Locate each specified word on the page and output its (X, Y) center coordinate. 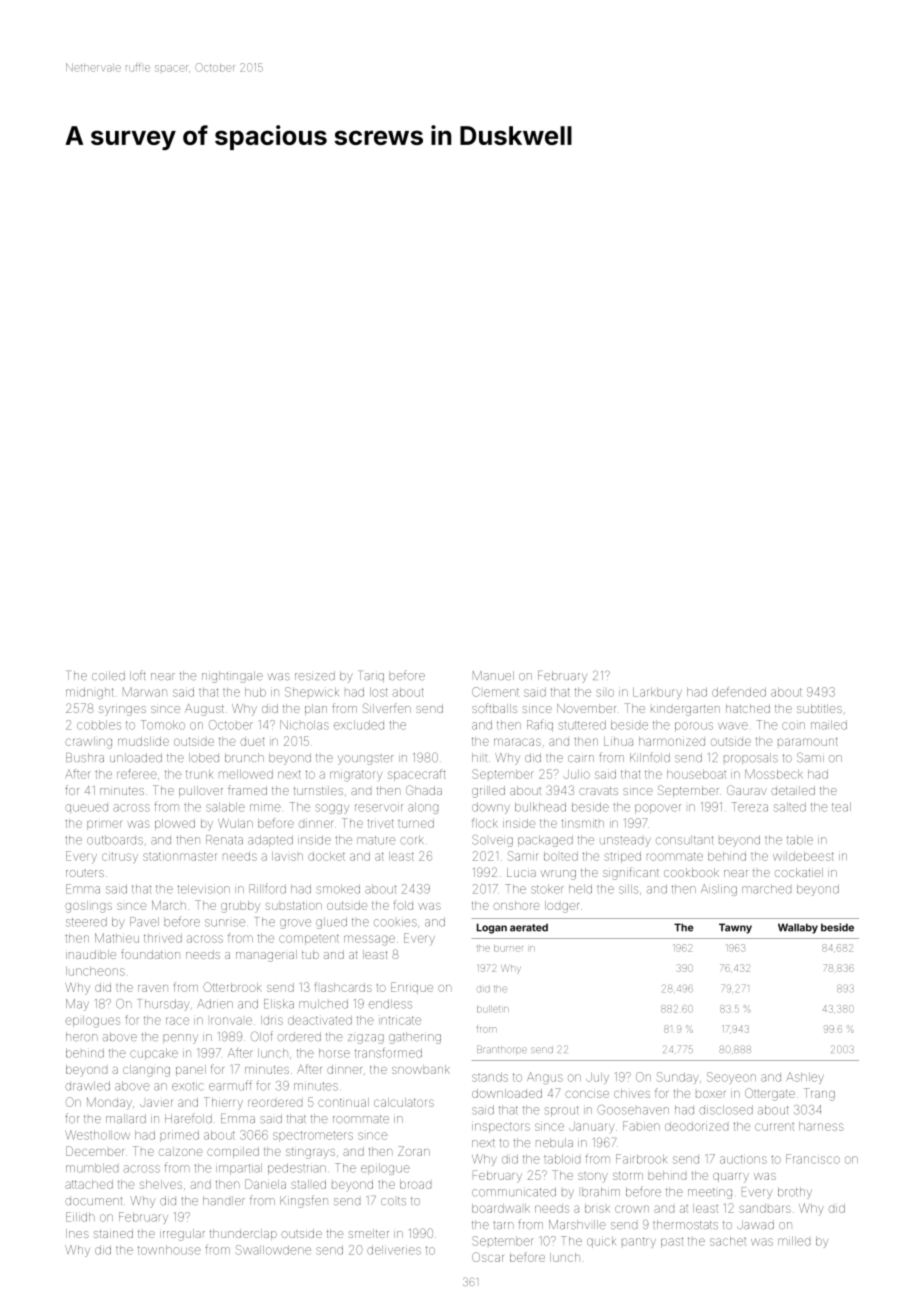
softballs (494, 708)
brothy (795, 1193)
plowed (175, 824)
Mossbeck (773, 774)
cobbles (99, 725)
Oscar (488, 1257)
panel (191, 1070)
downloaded (507, 1093)
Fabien (641, 1126)
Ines (77, 1233)
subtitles (819, 708)
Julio (577, 774)
